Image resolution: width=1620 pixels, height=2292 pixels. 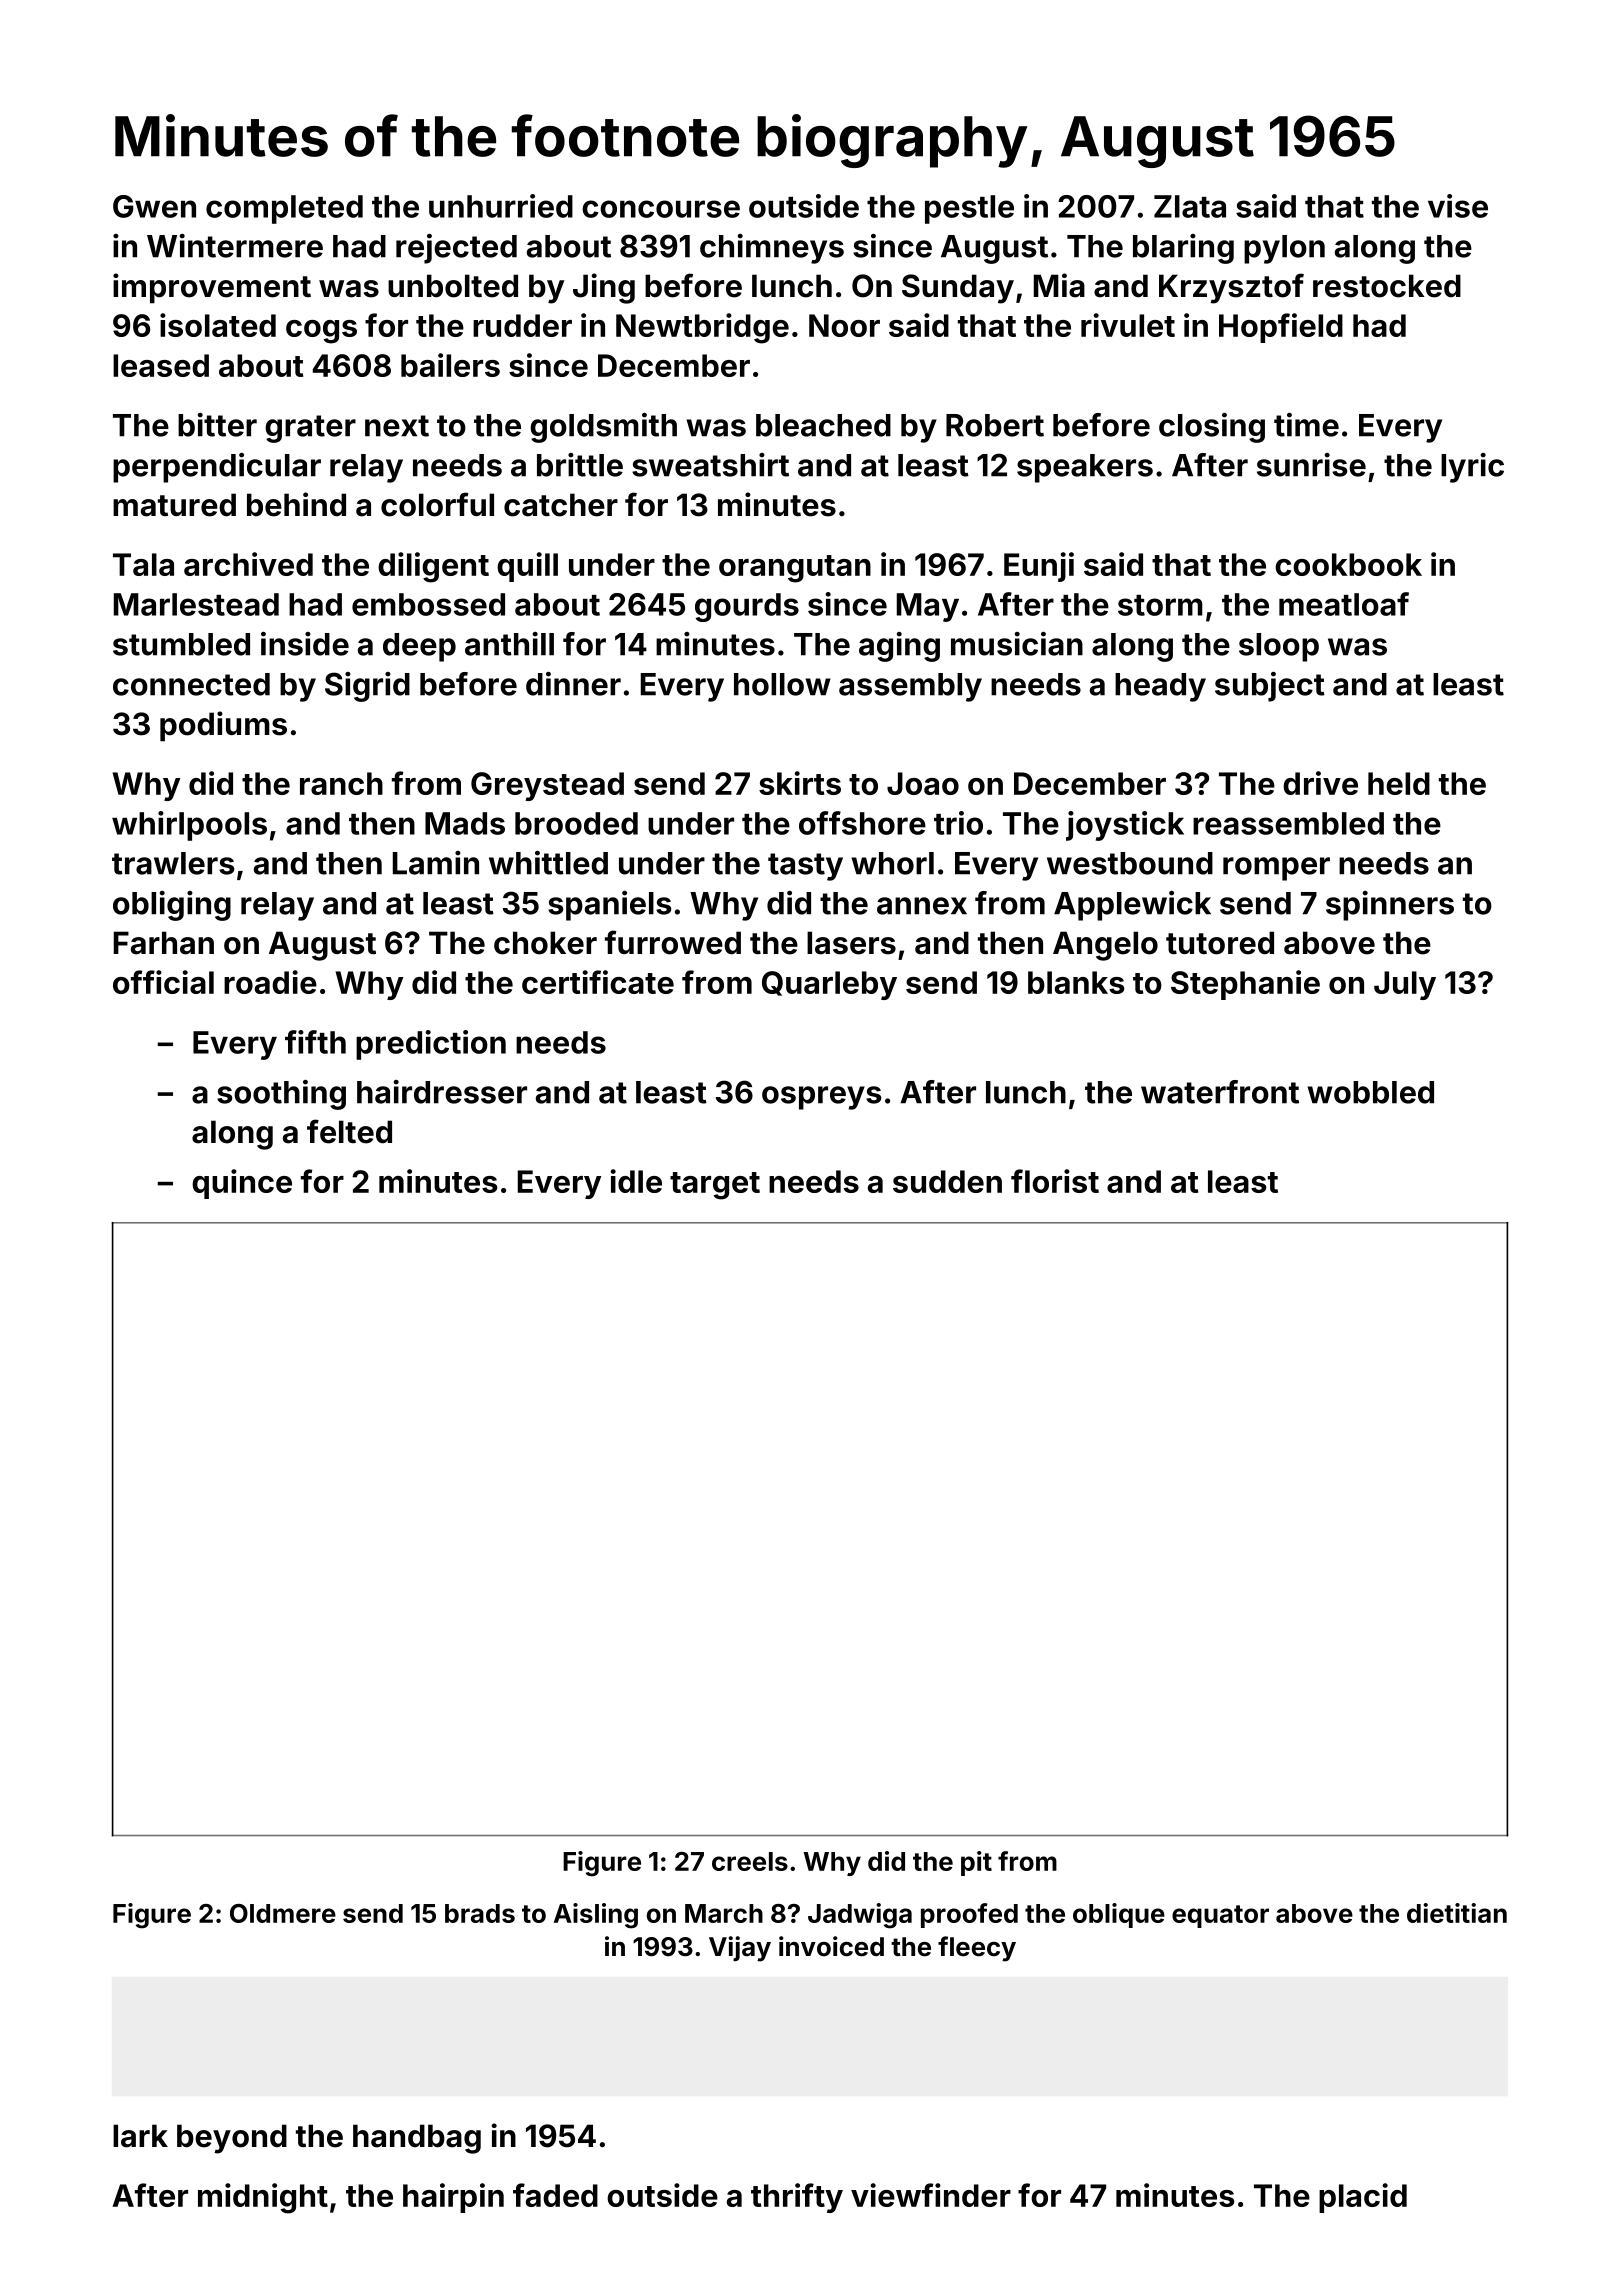 I want to click on faded, so click(x=555, y=2195).
